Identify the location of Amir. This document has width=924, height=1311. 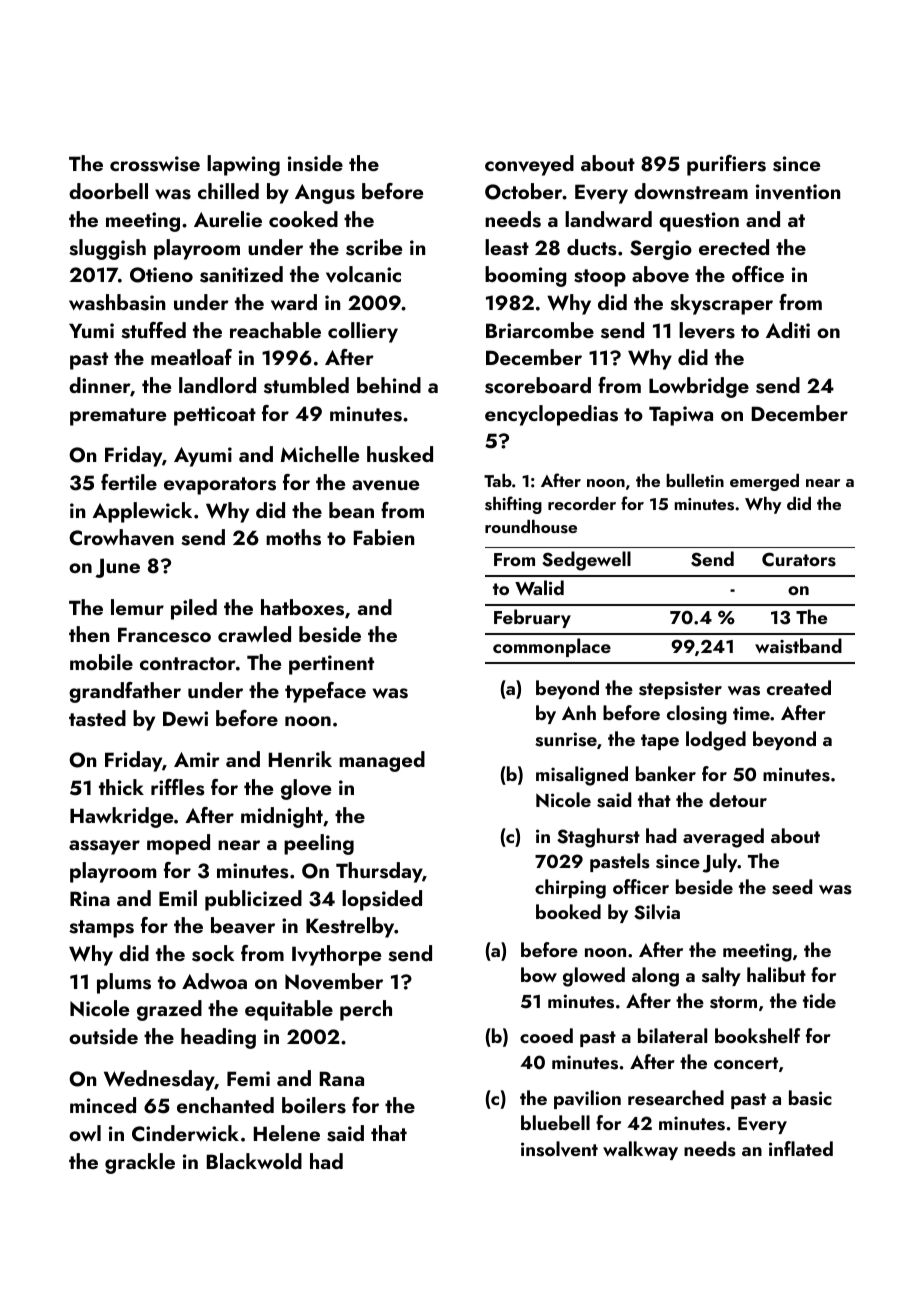
(197, 759).
